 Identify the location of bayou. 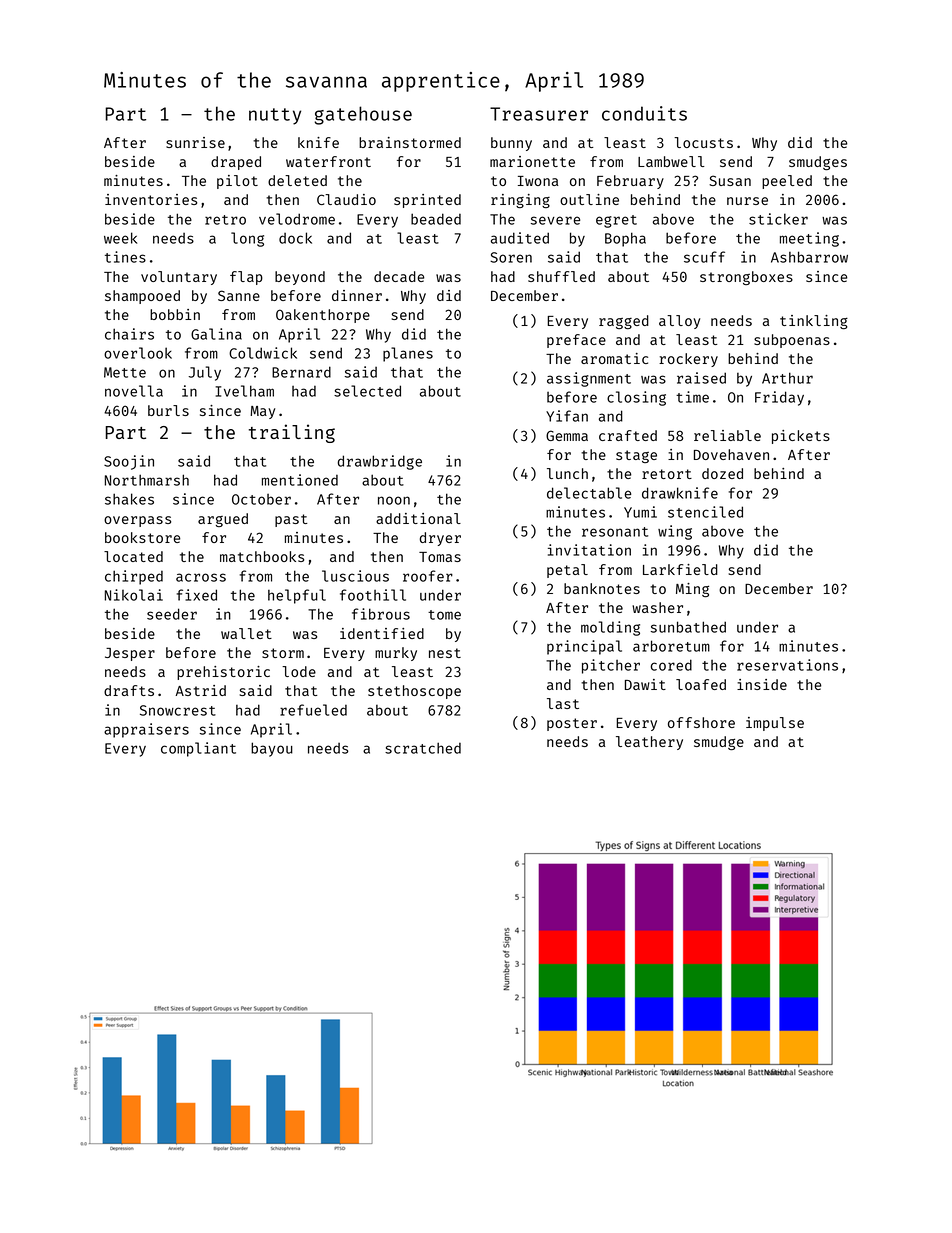
(272, 749).
